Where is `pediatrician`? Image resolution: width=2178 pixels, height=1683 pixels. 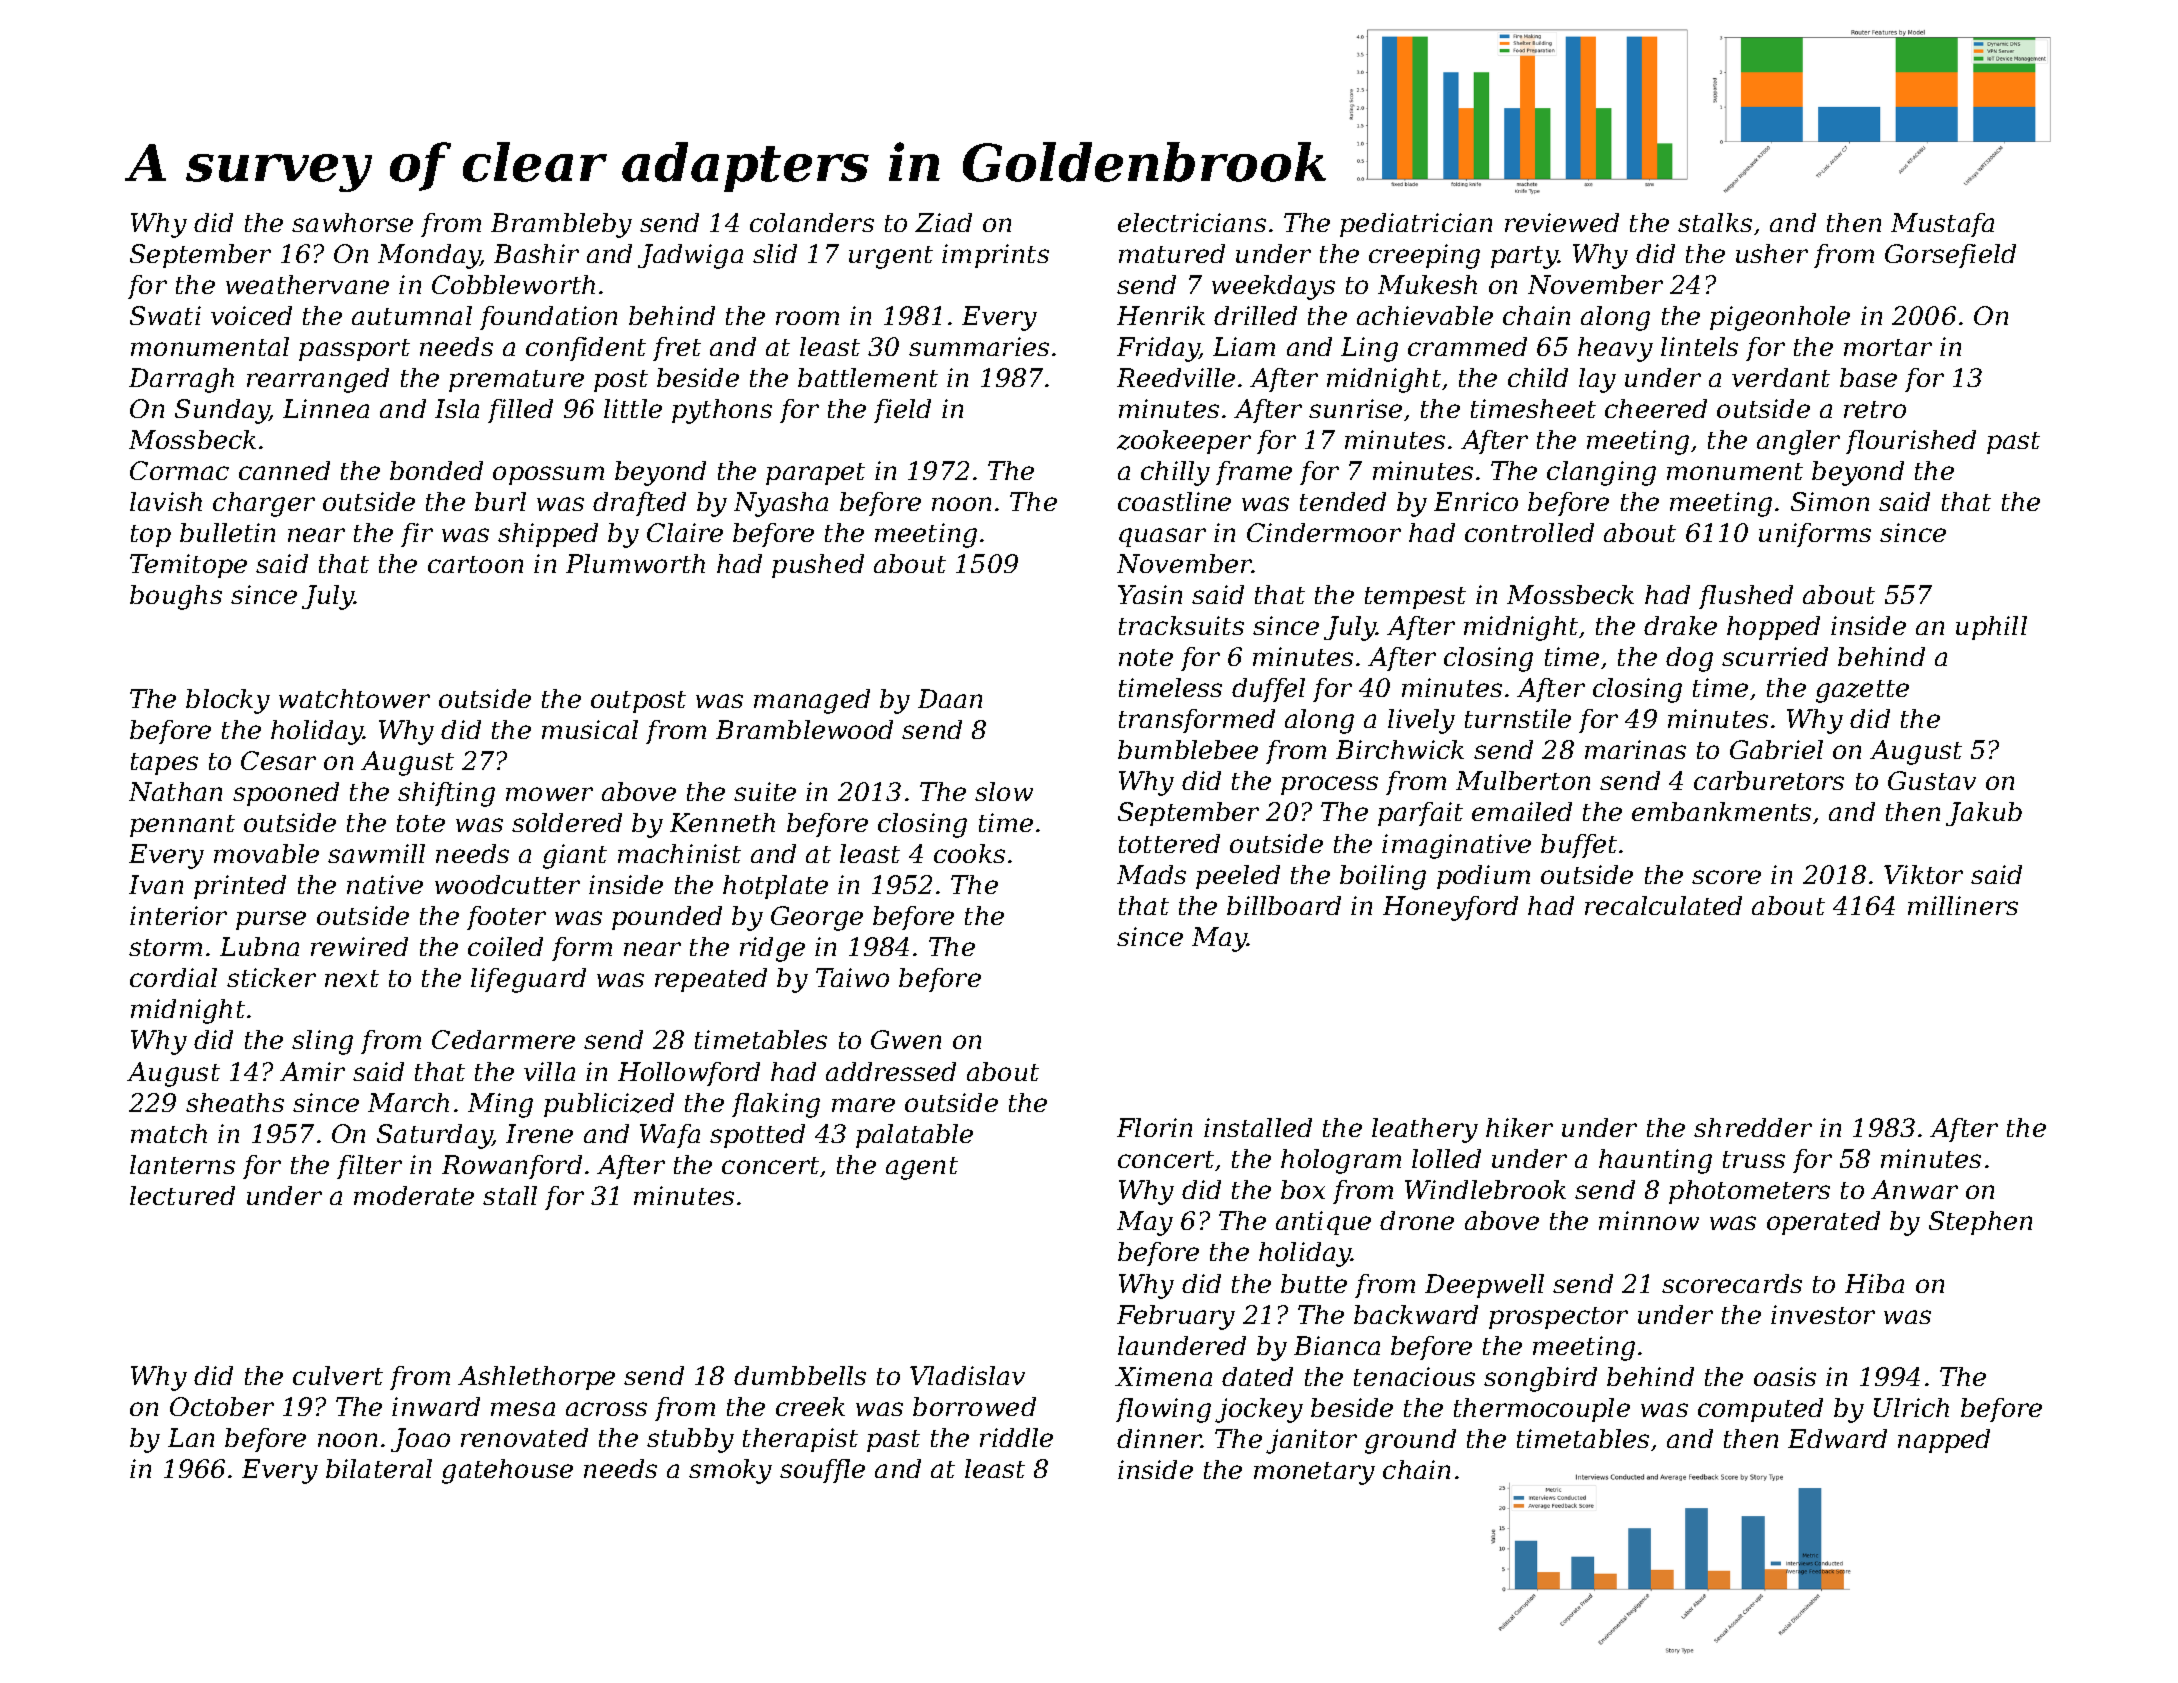 pediatrician is located at coordinates (1416, 225).
